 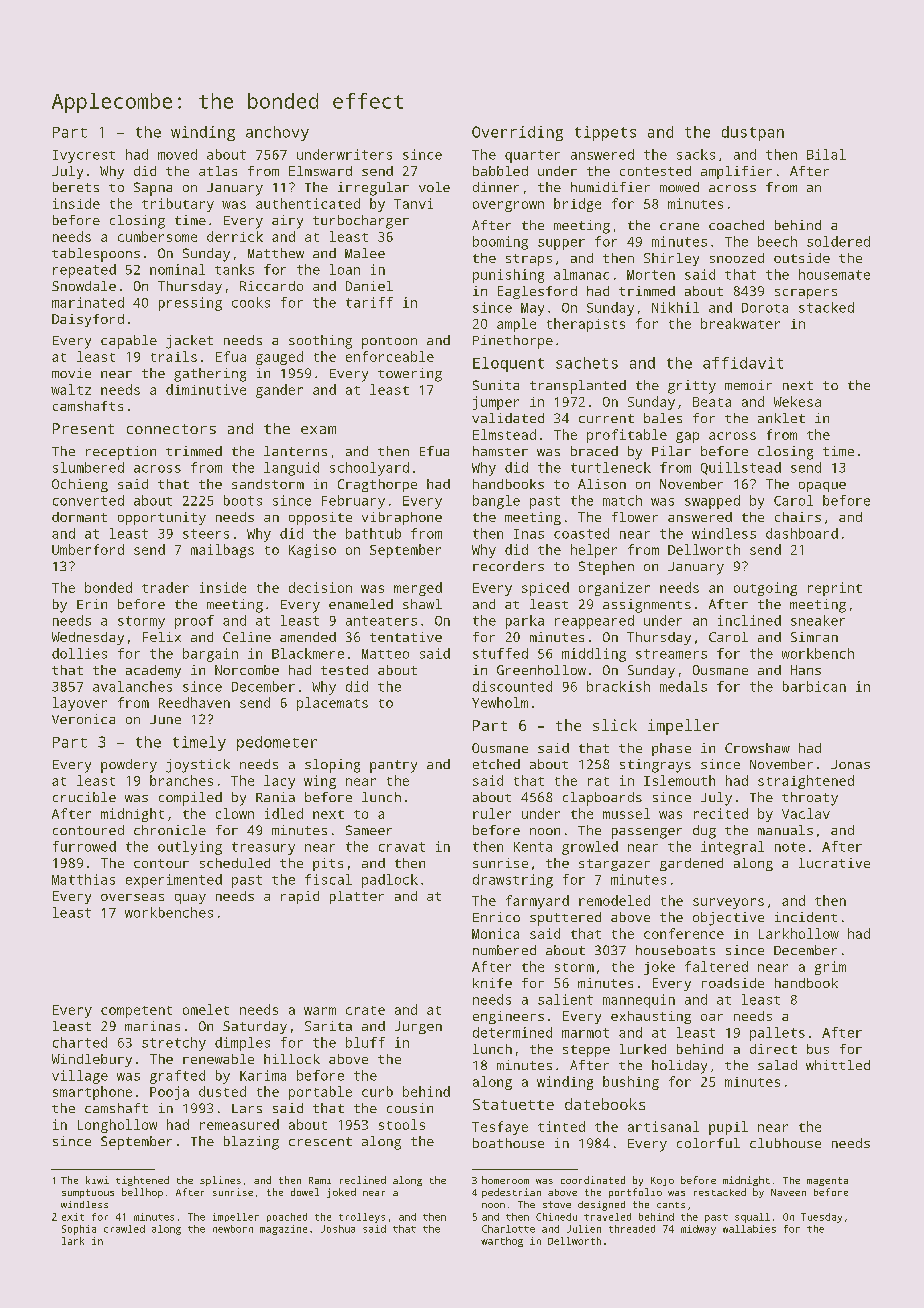 What do you see at coordinates (508, 566) in the document?
I see `recorders` at bounding box center [508, 566].
